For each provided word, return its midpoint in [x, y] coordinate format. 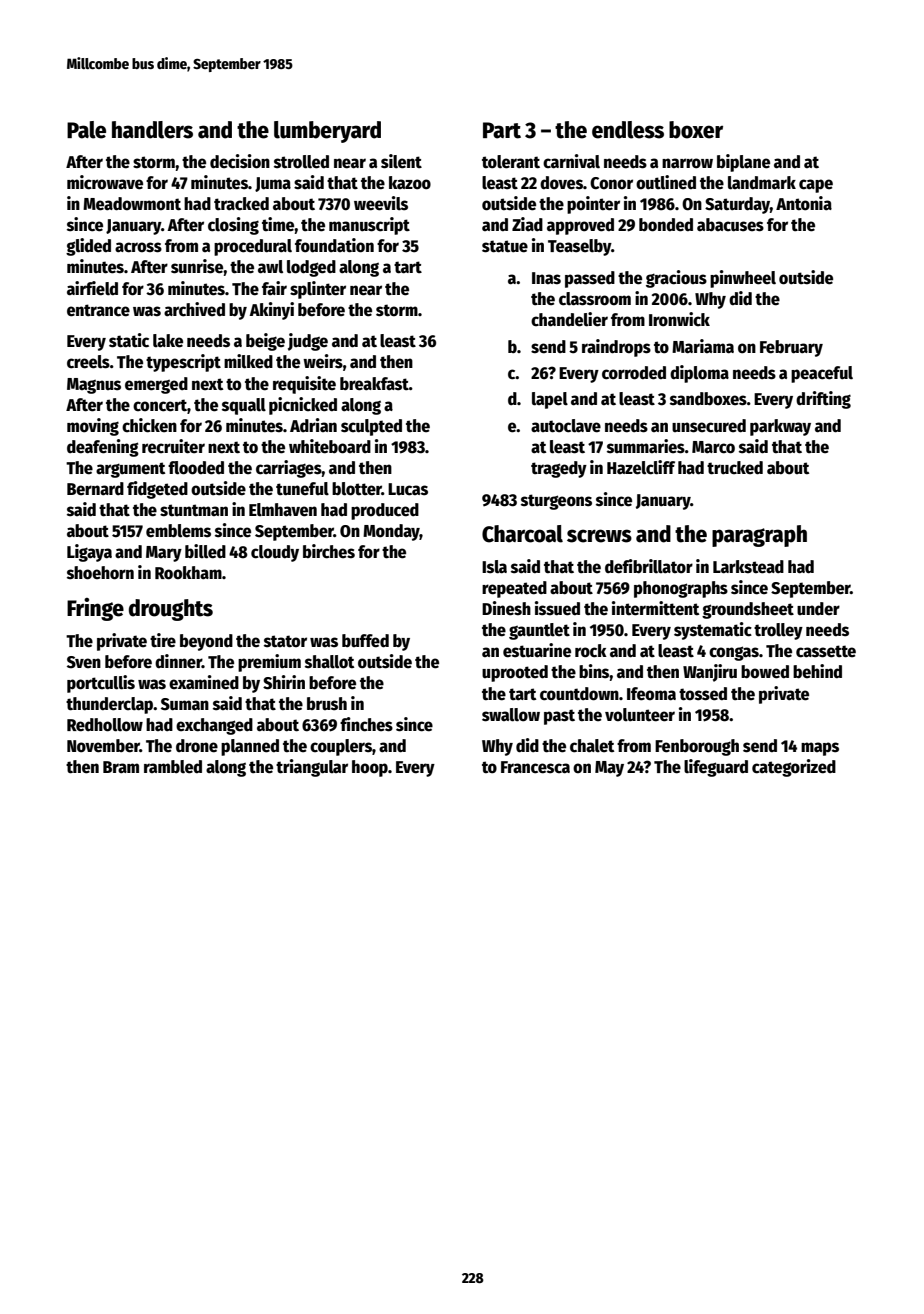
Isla [494, 567]
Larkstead [748, 567]
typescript [183, 363]
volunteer [640, 715]
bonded [666, 225]
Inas [546, 278]
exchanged [214, 726]
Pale [86, 130]
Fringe [95, 609]
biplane [743, 163]
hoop [370, 768]
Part [502, 130]
